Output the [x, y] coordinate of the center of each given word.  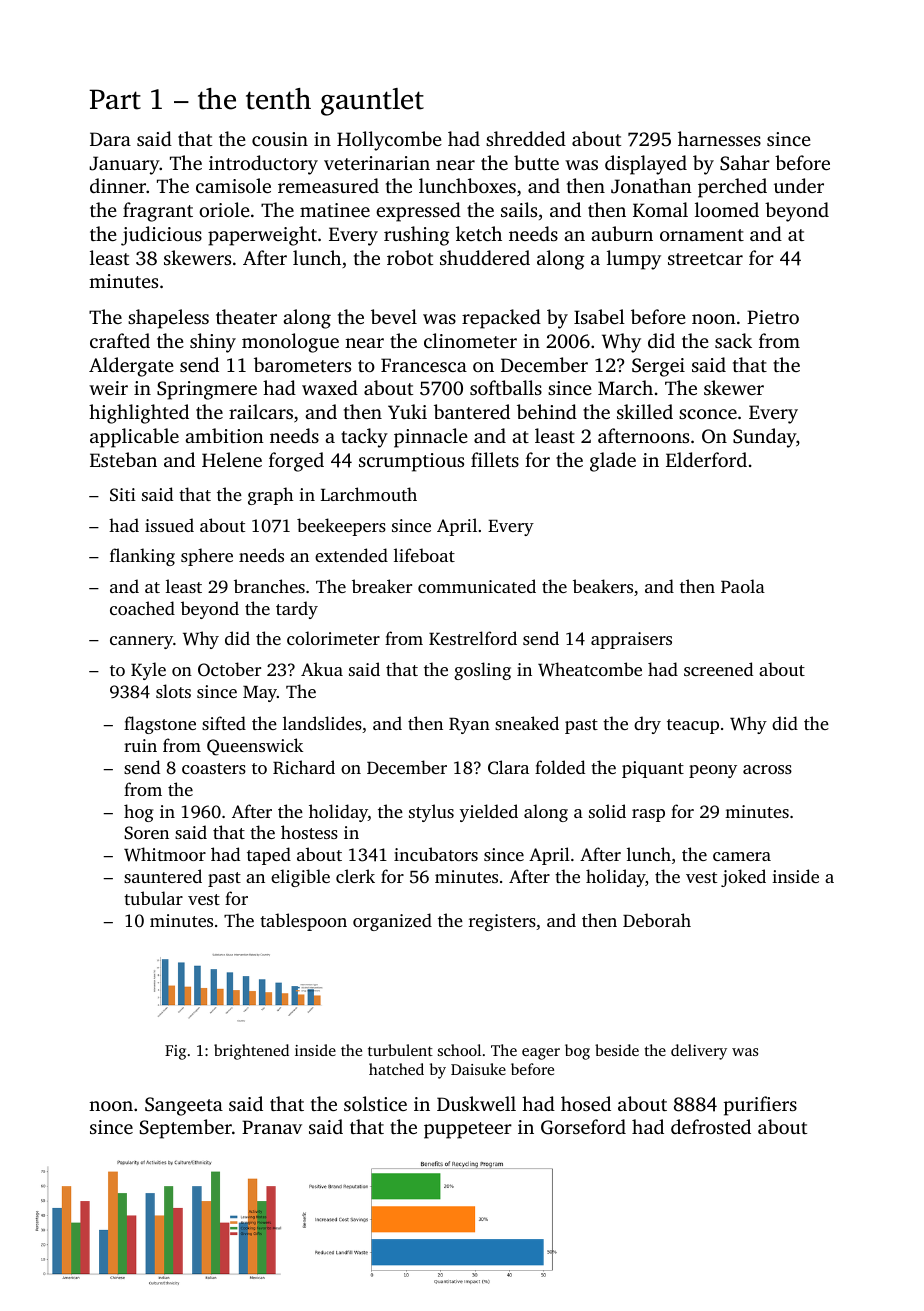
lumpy [634, 260]
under [799, 185]
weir [108, 388]
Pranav [272, 1127]
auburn [622, 233]
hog [138, 813]
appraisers [631, 640]
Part [115, 99]
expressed [418, 212]
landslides [322, 723]
